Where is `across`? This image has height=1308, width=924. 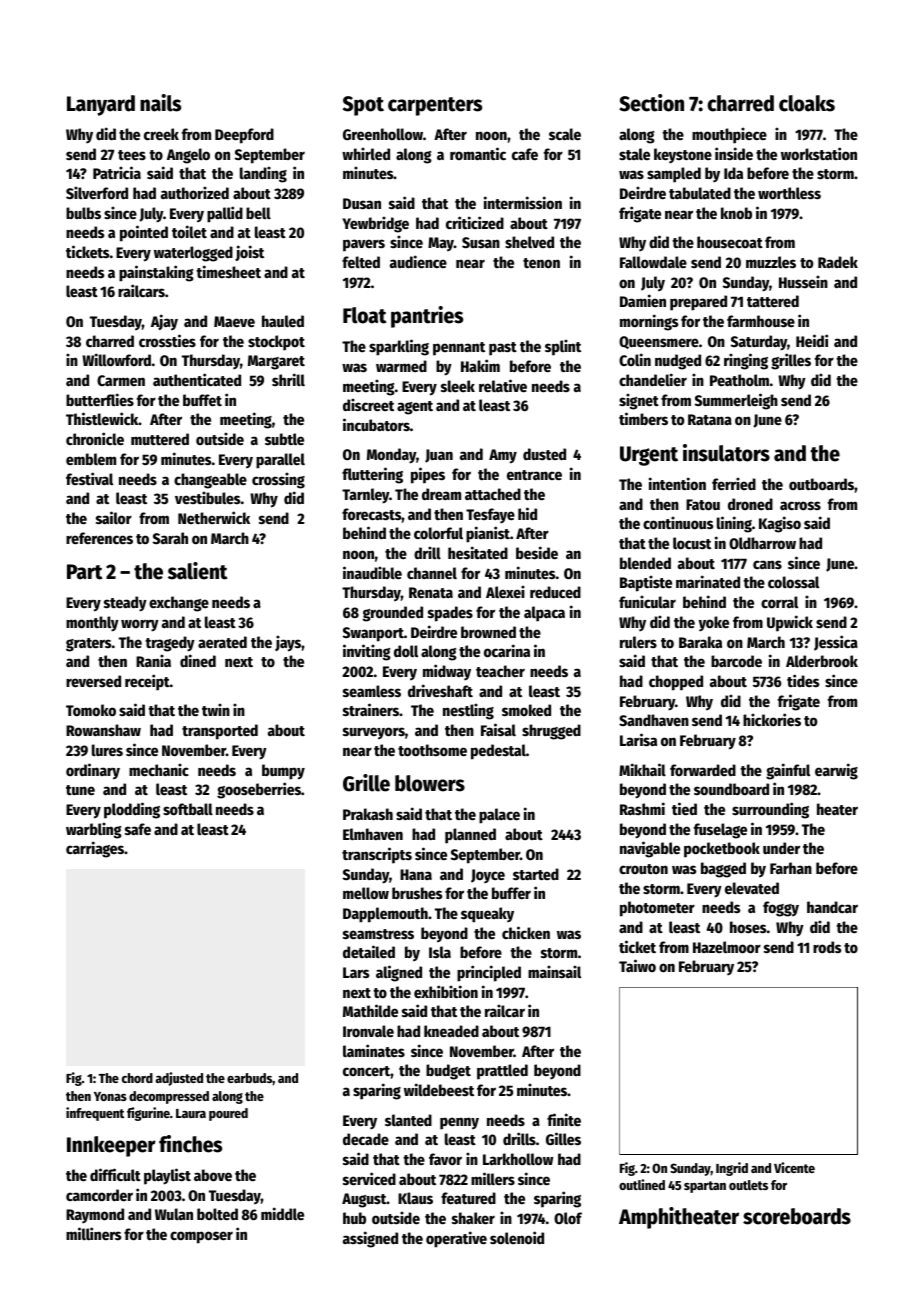
across is located at coordinates (800, 505).
